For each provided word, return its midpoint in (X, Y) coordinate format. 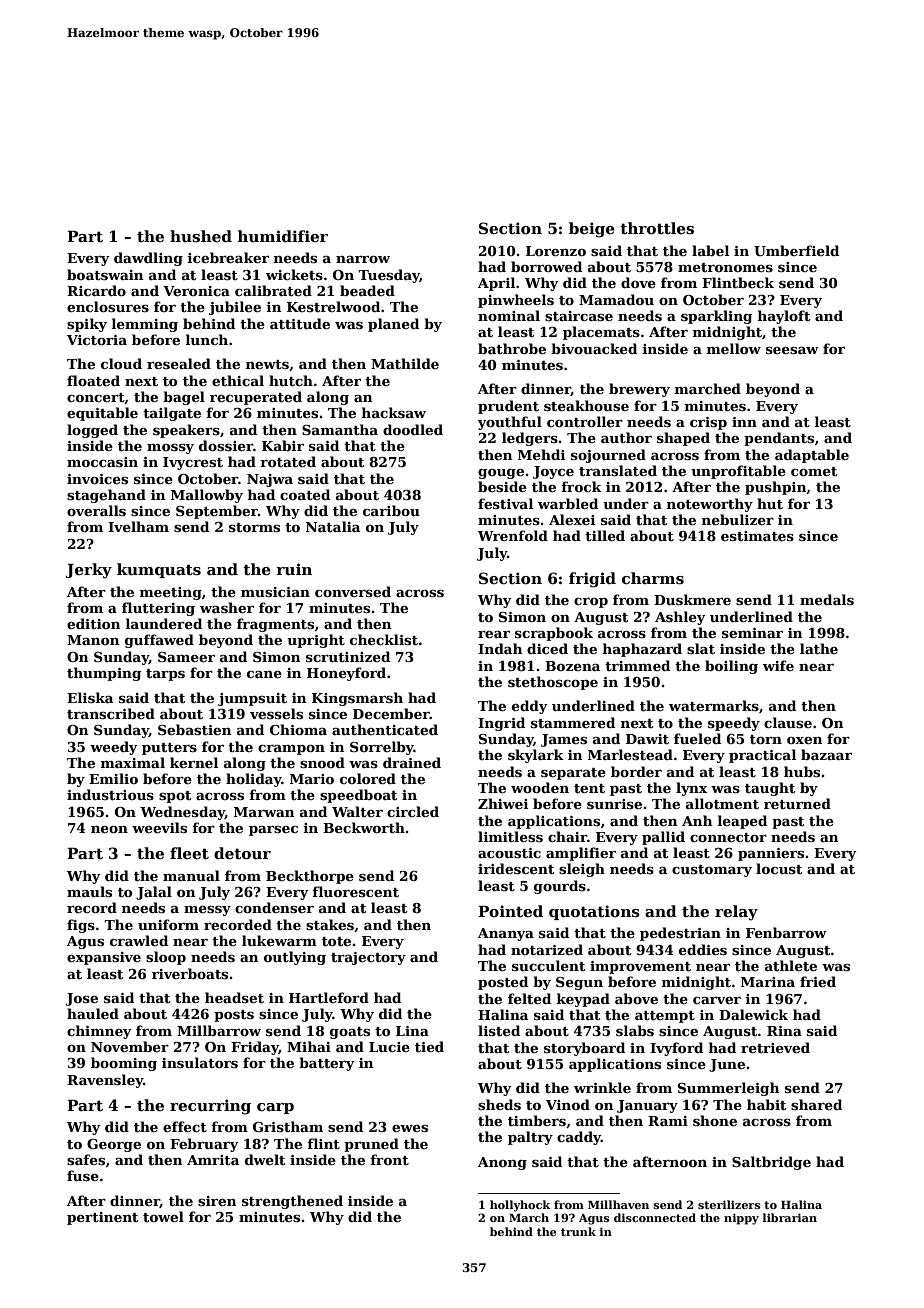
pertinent (102, 1218)
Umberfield (796, 250)
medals (827, 599)
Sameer (186, 657)
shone (715, 1120)
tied (429, 1046)
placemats (601, 333)
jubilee (235, 308)
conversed (353, 591)
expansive (104, 958)
